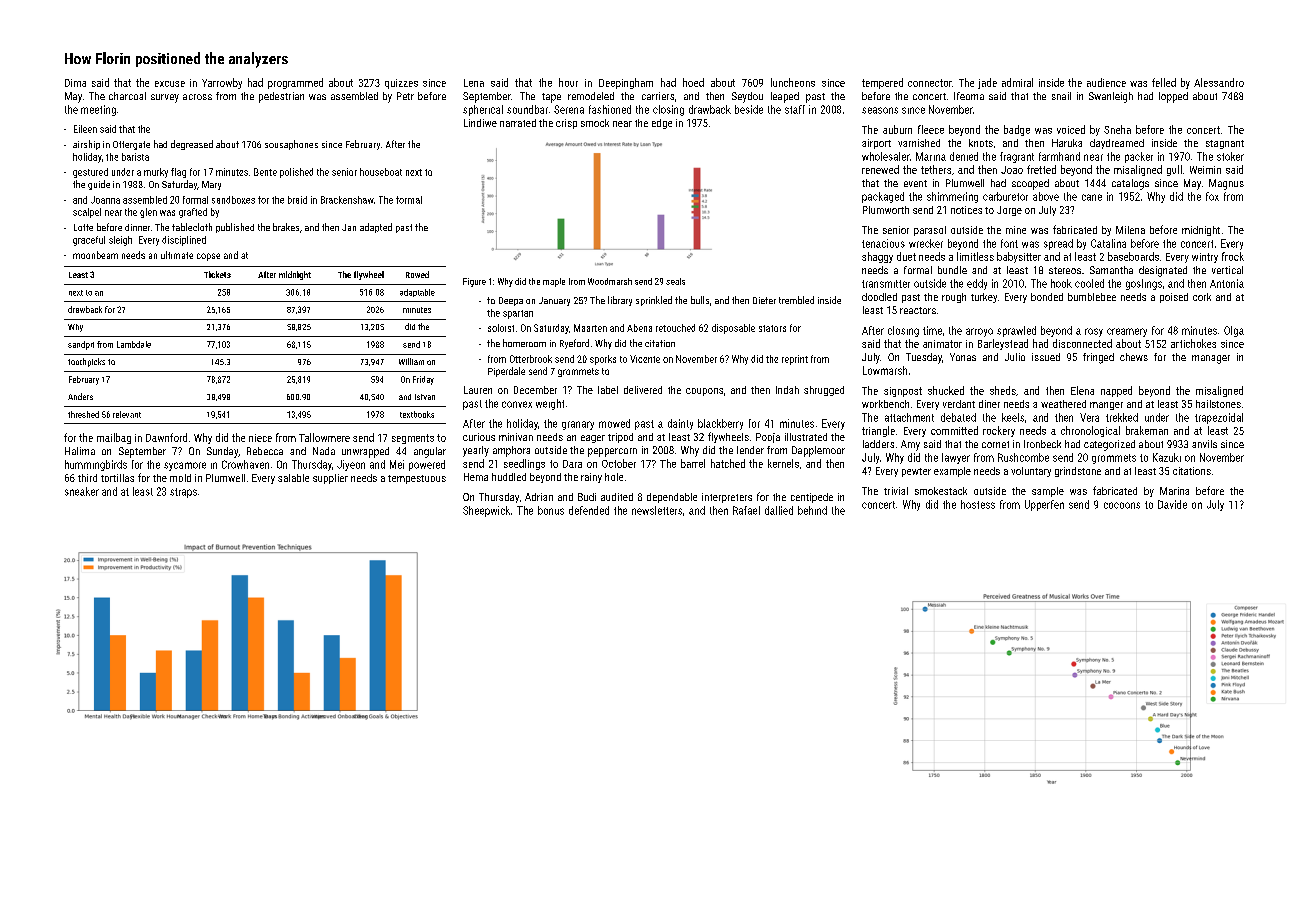 This screenshot has width=1308, height=924. What do you see at coordinates (1017, 82) in the screenshot?
I see `admiral` at bounding box center [1017, 82].
